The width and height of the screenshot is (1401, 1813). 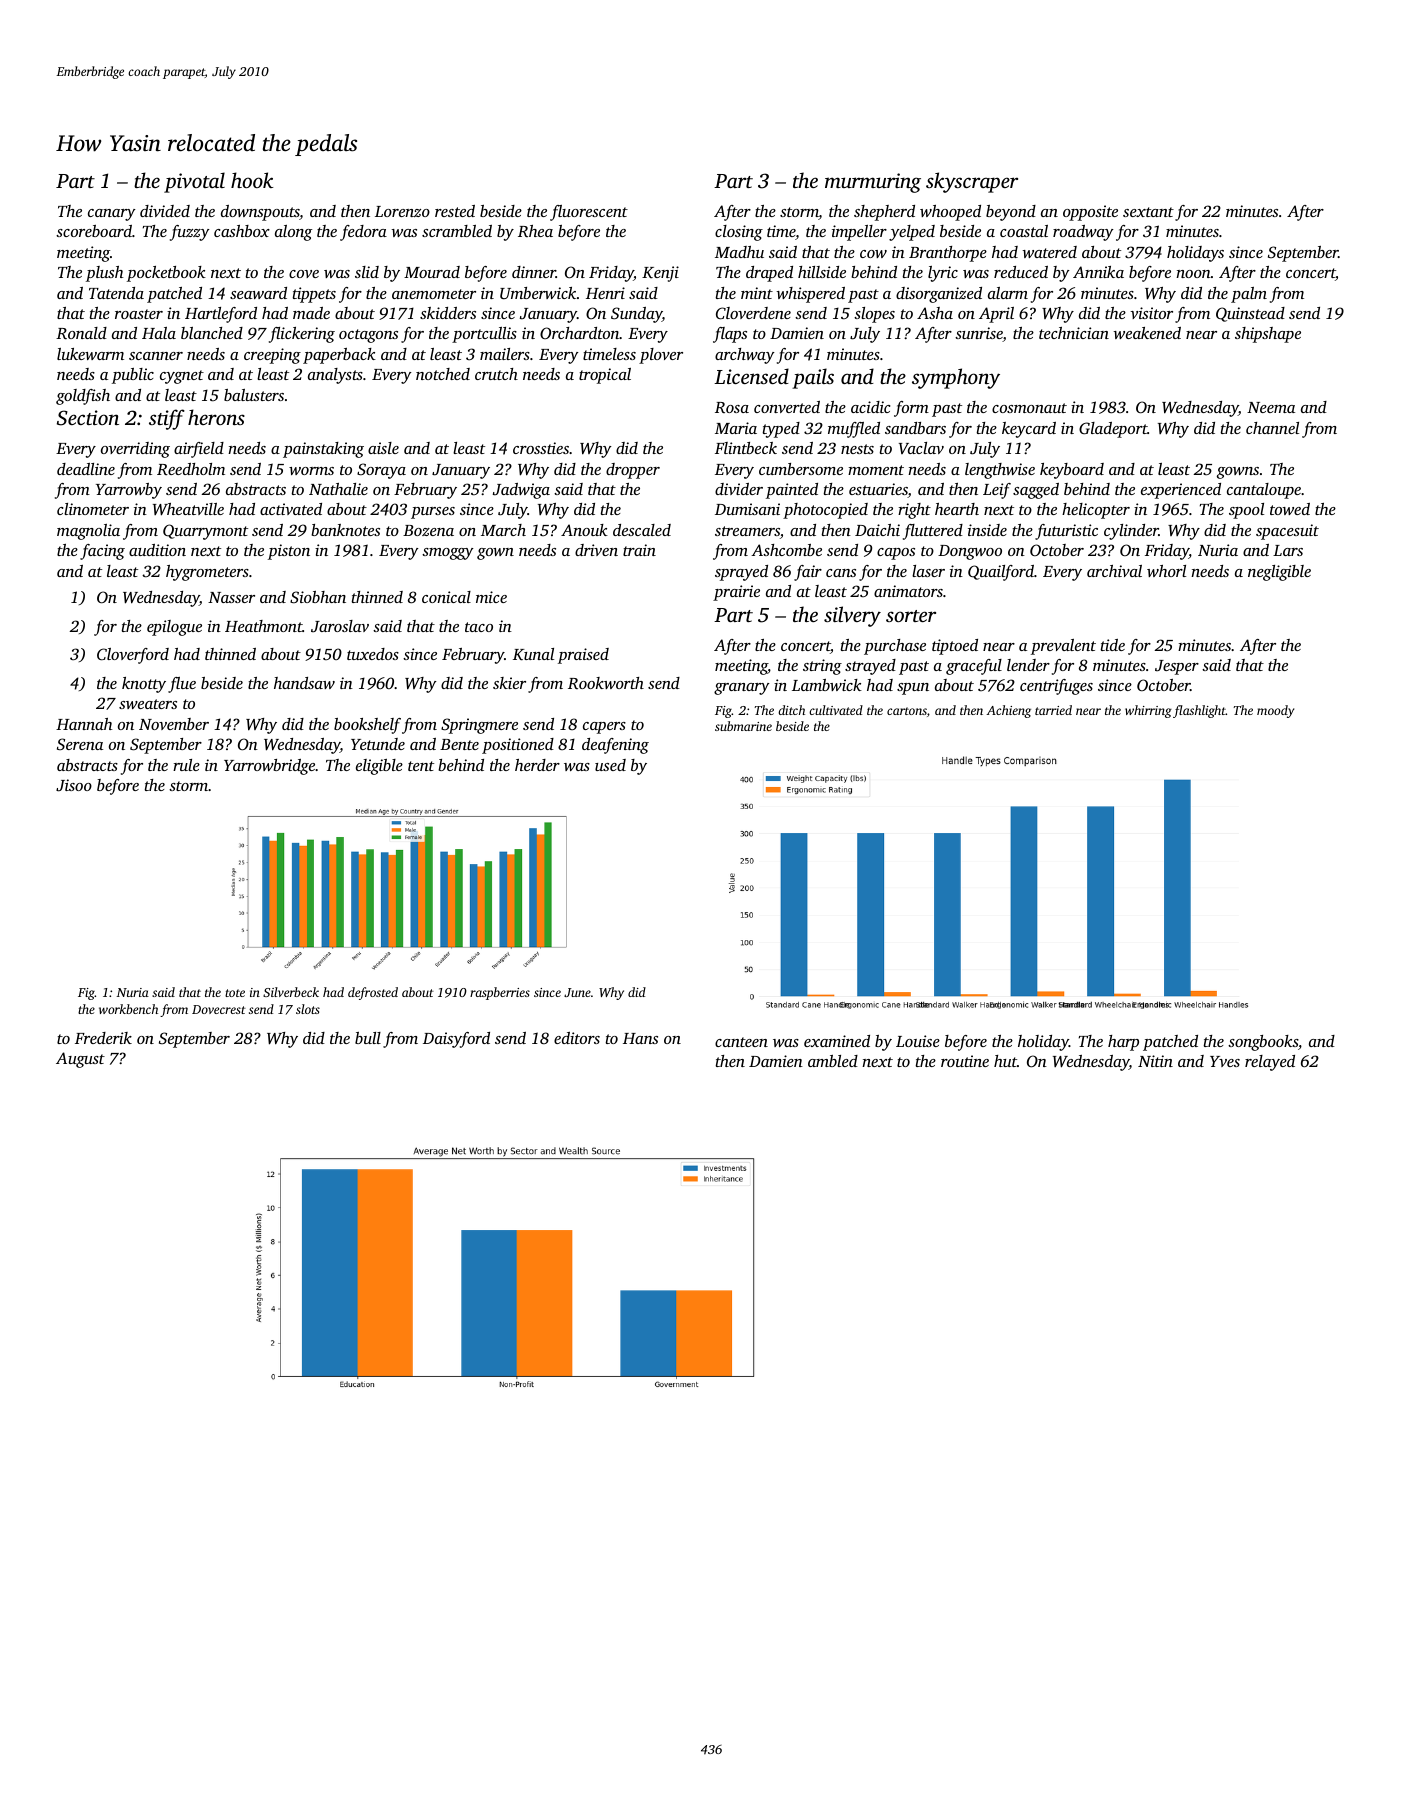 What do you see at coordinates (746, 448) in the screenshot?
I see `Flintbeck` at bounding box center [746, 448].
